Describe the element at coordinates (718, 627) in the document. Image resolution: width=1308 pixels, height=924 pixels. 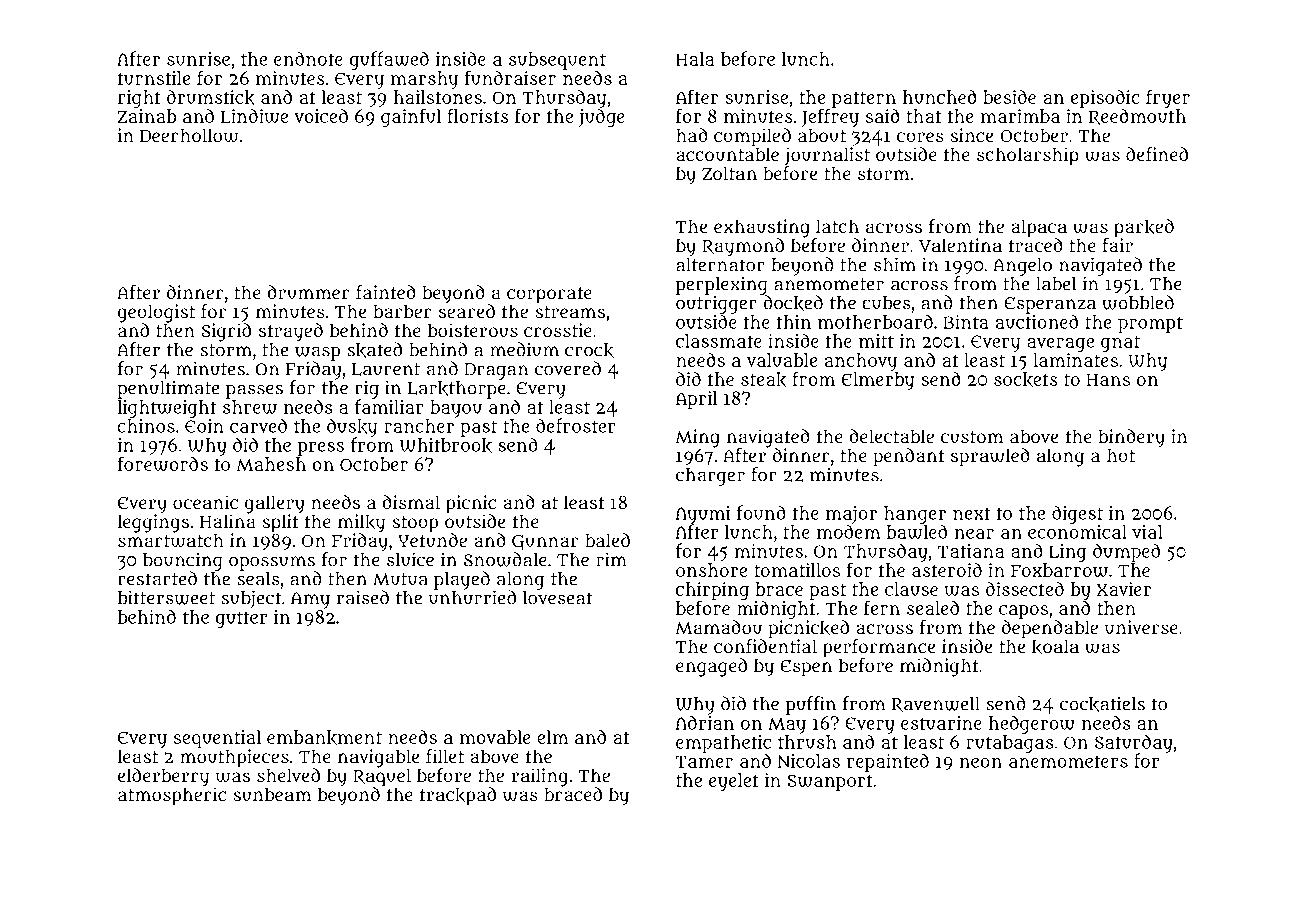
I see `Mamadou` at that location.
